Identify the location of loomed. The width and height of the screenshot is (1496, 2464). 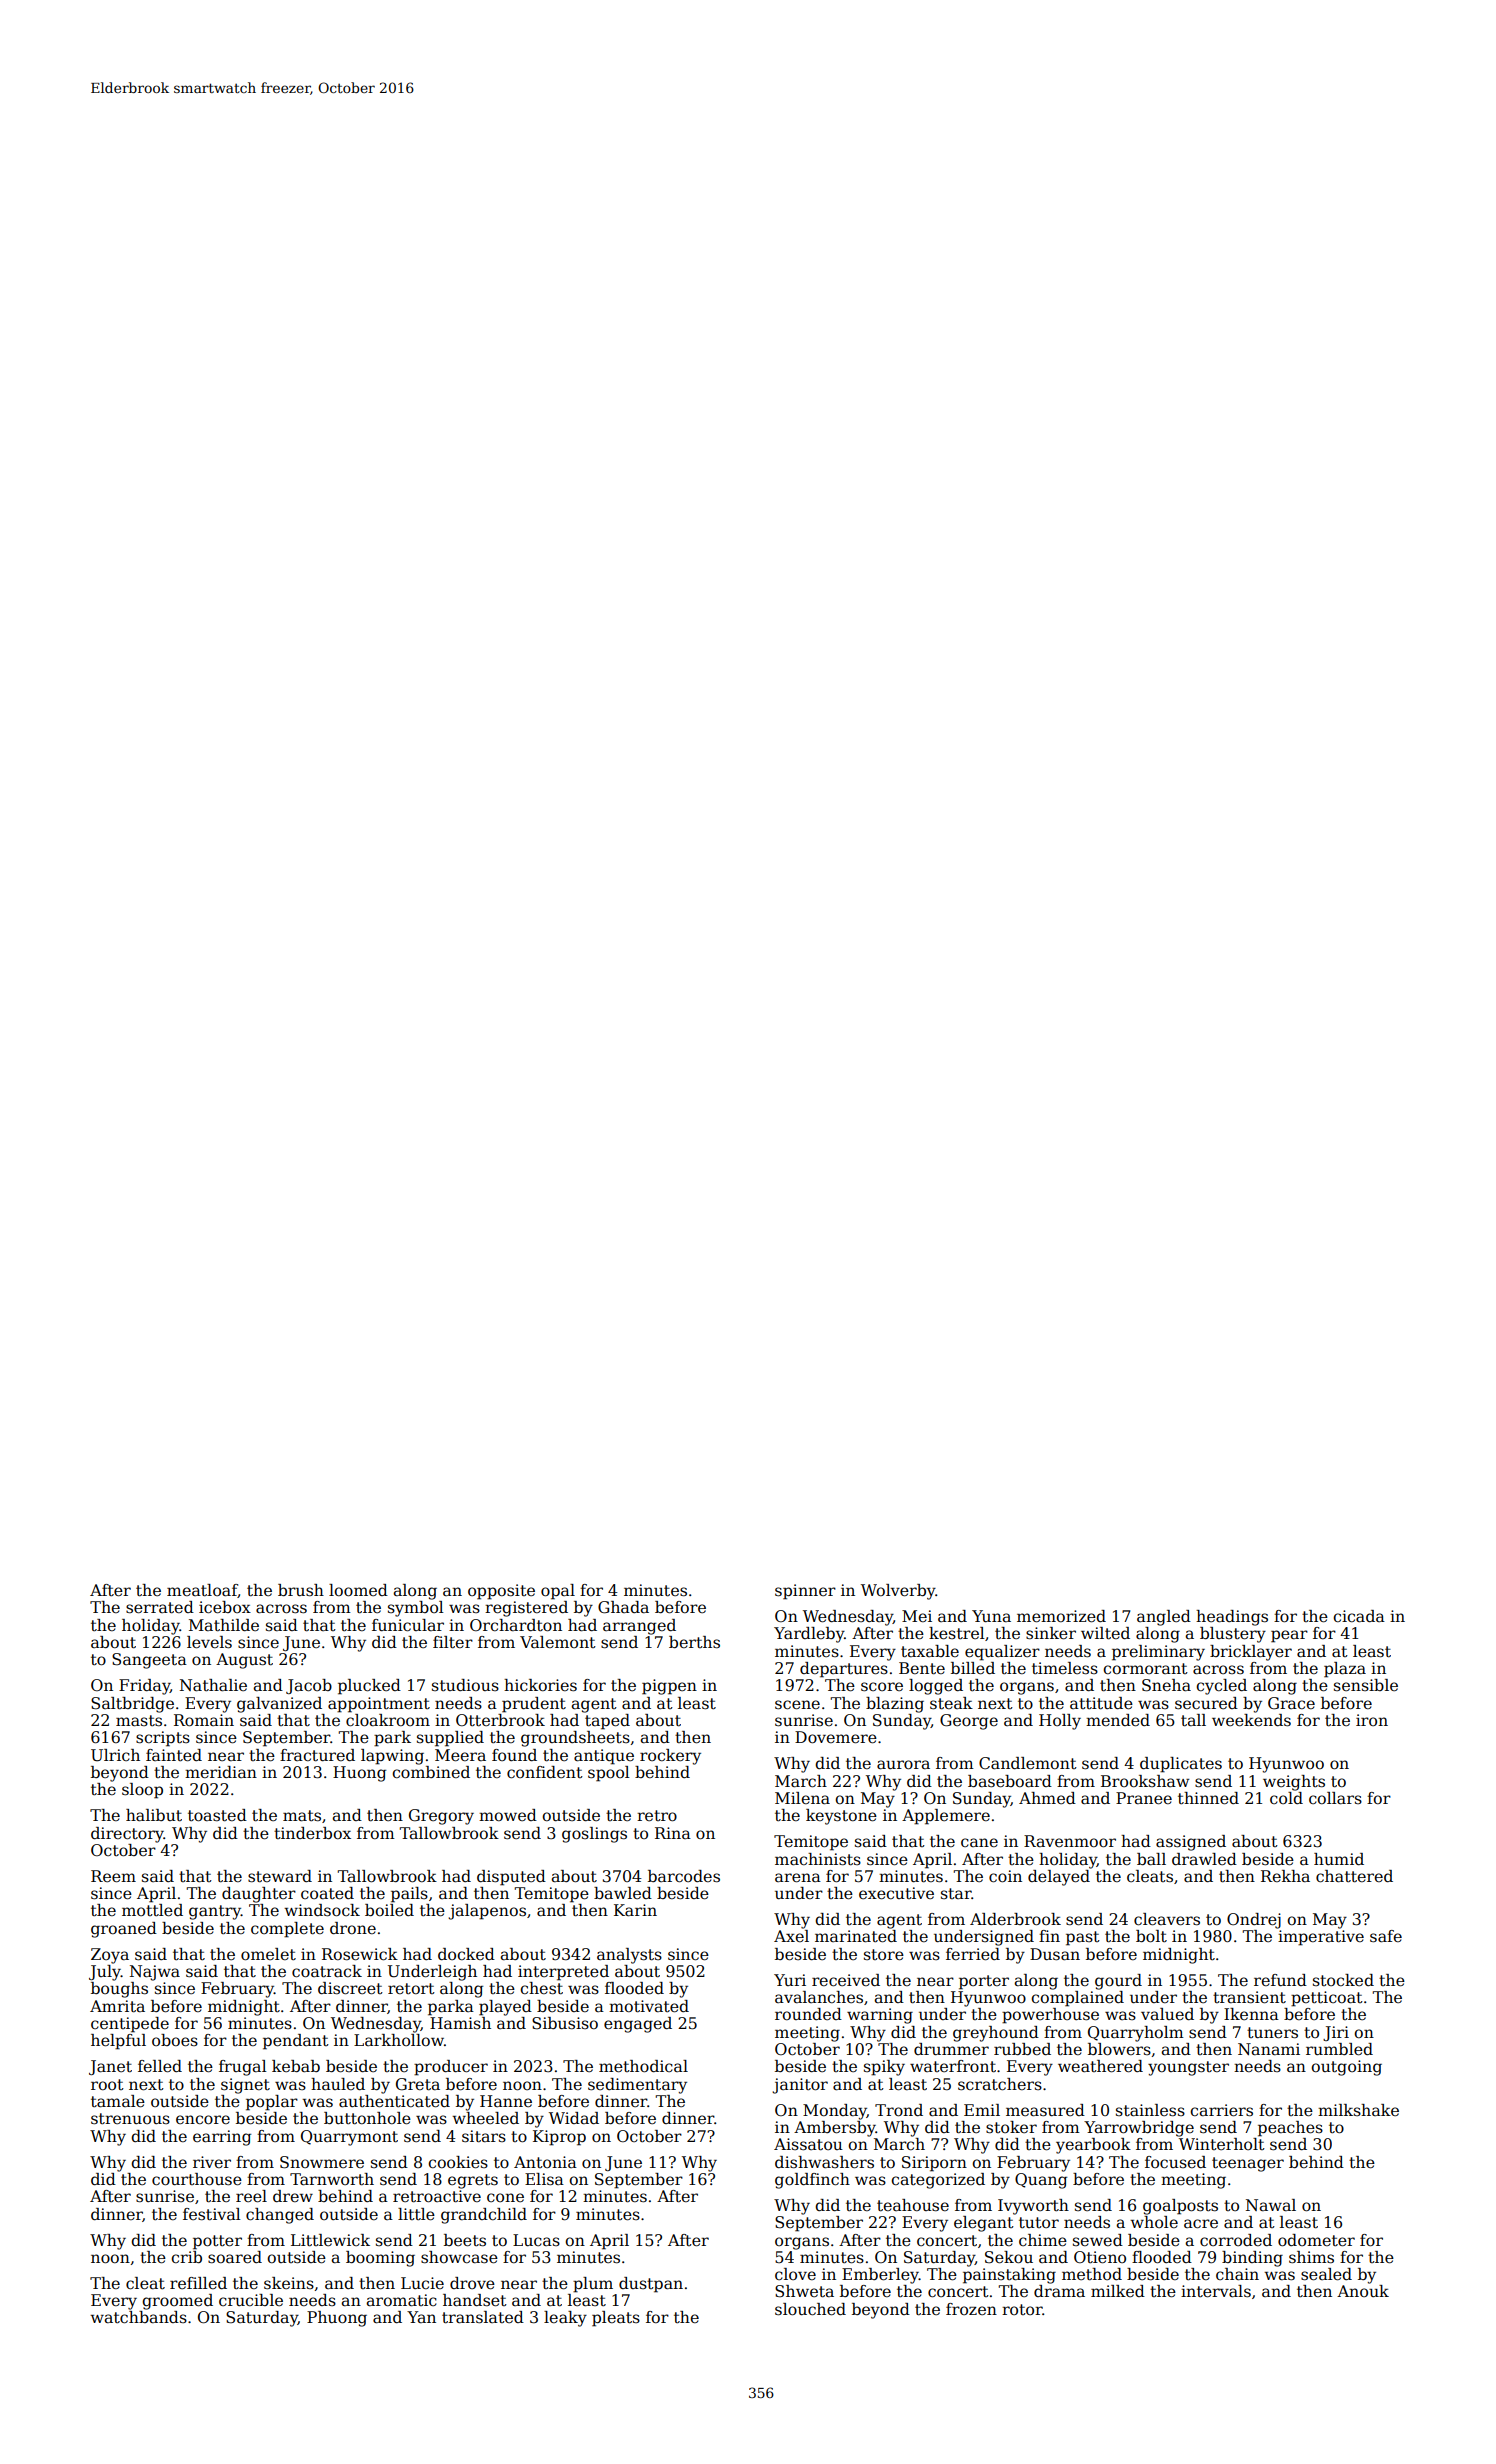
(358, 1590).
